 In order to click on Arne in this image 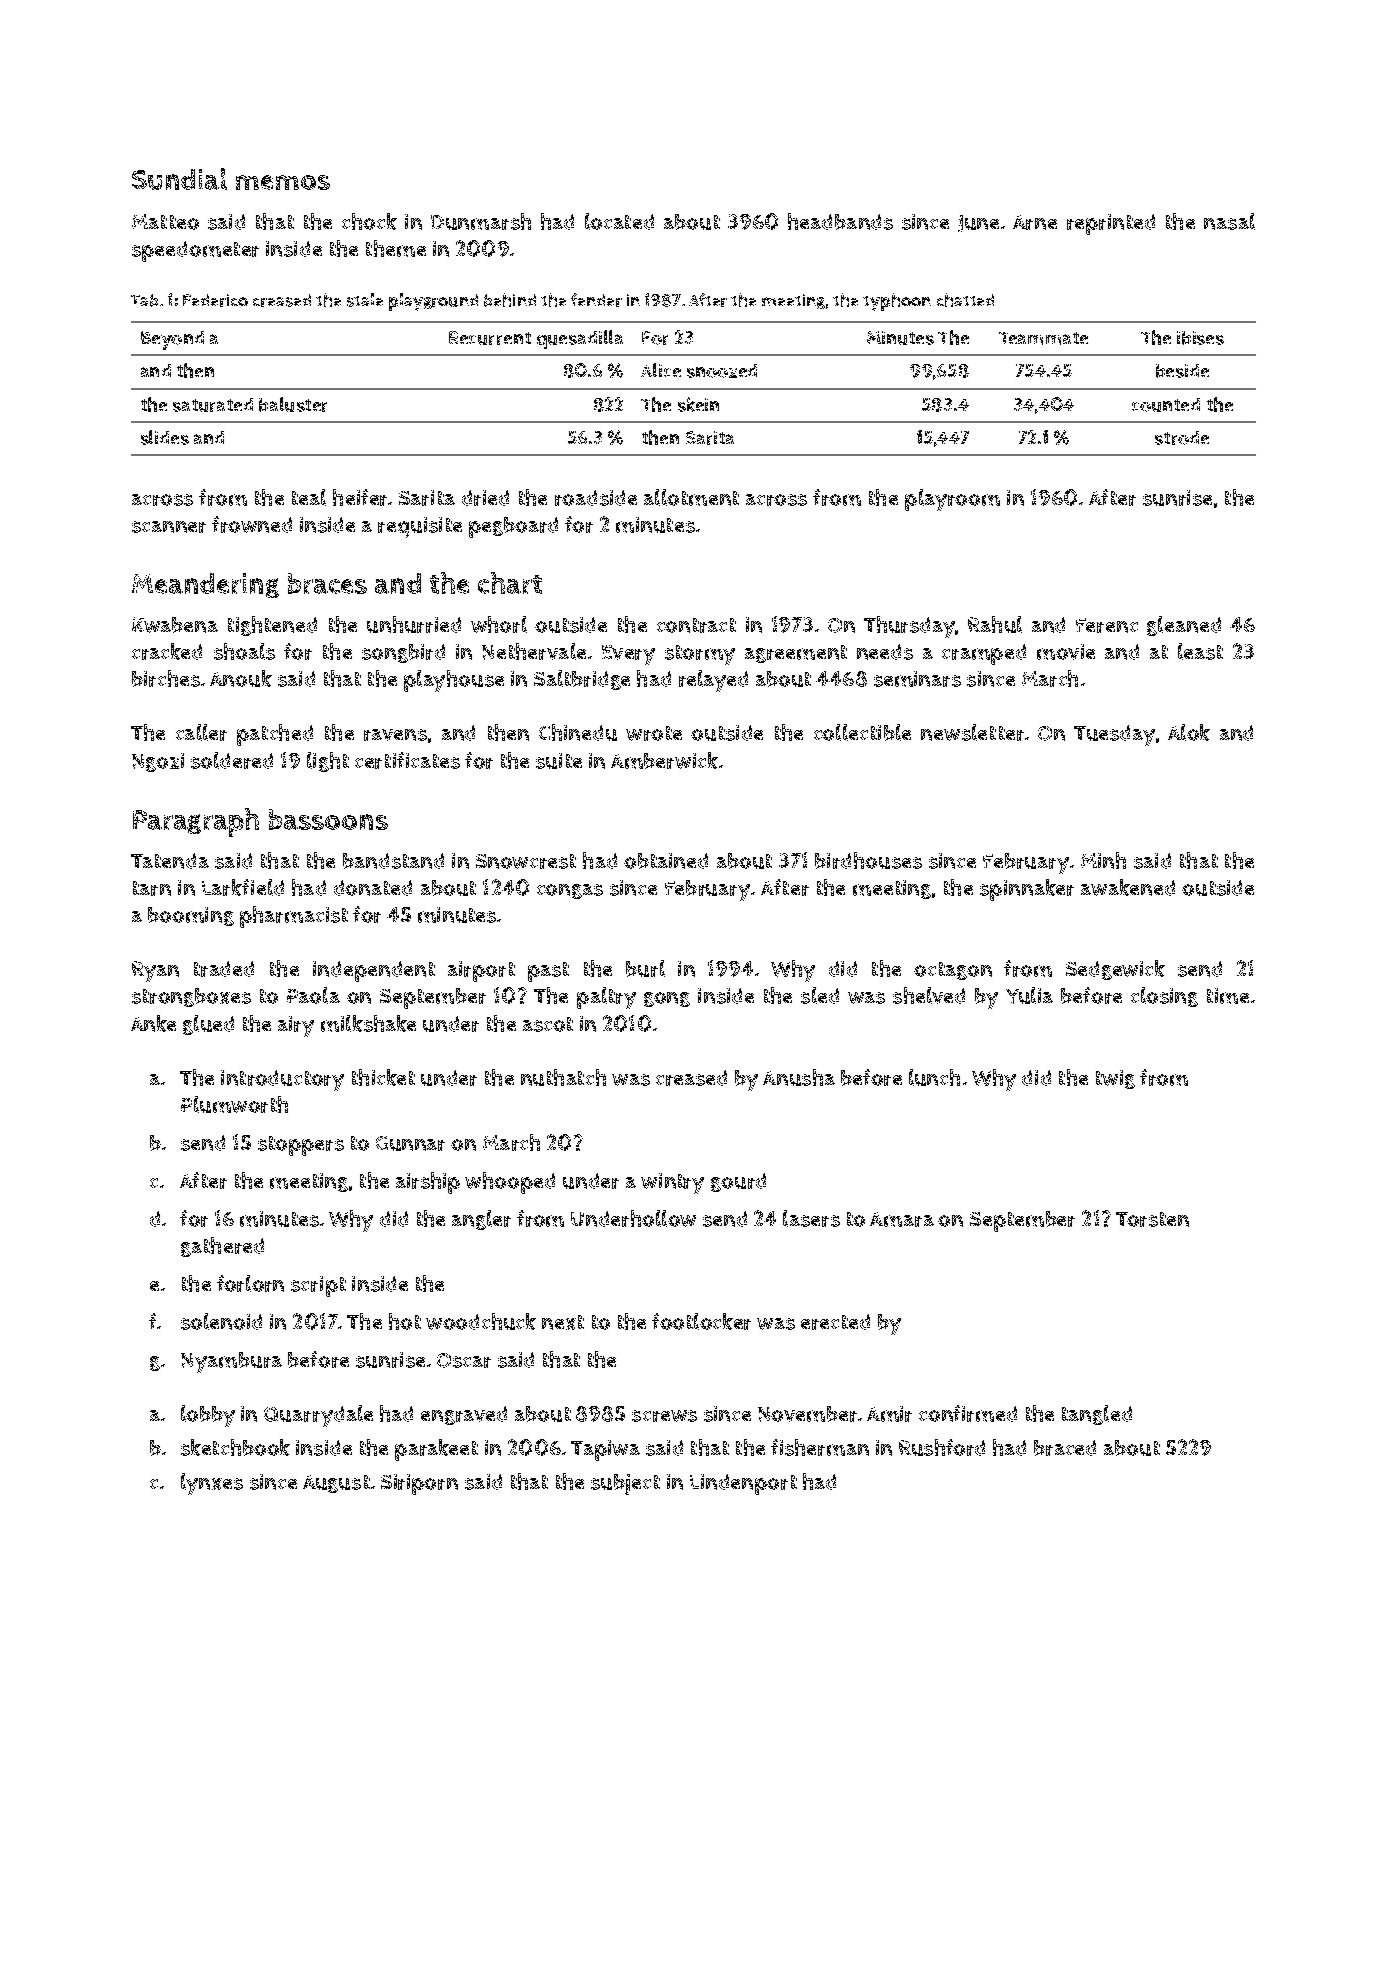, I will do `click(1035, 222)`.
